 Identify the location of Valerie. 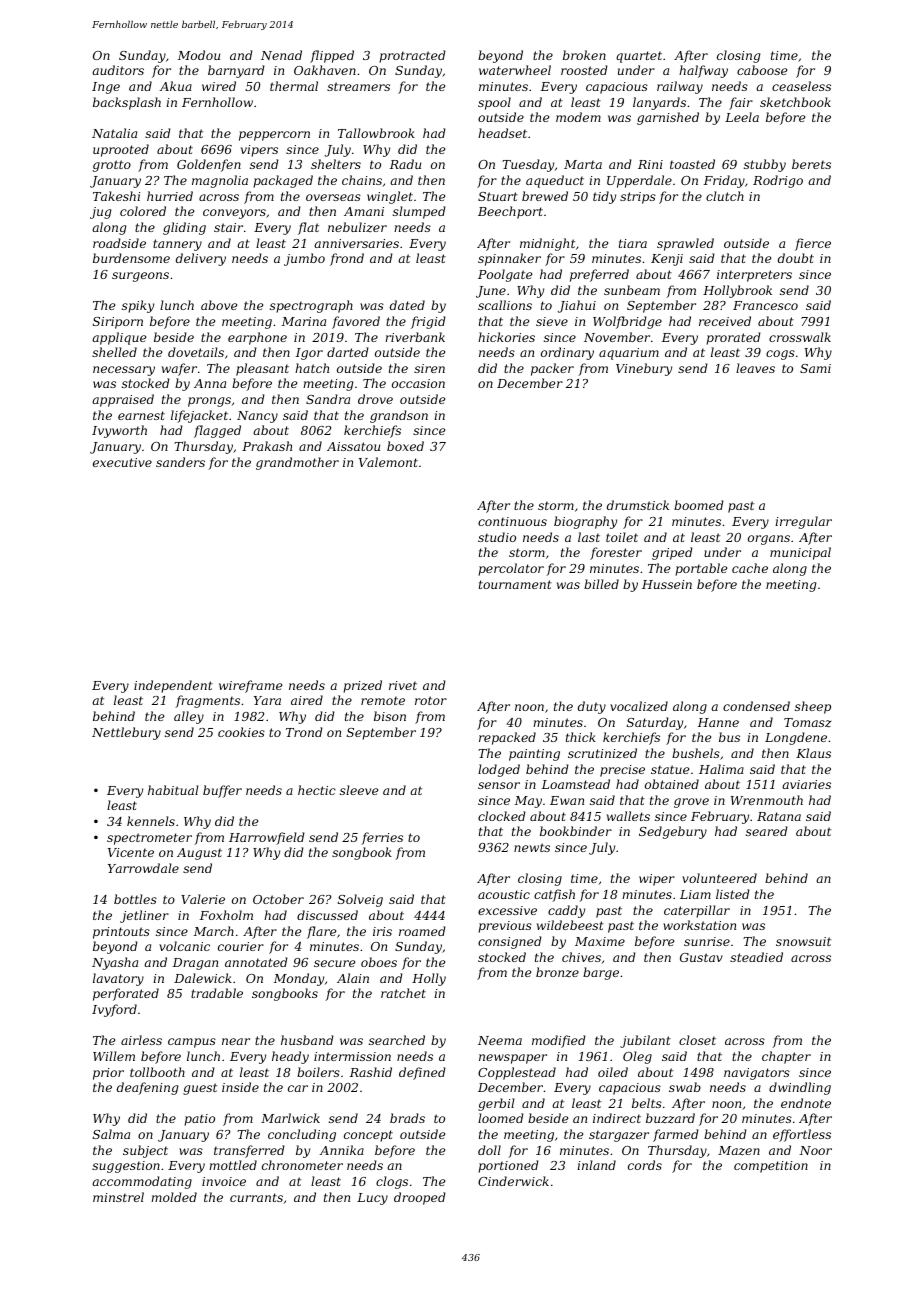
(203, 899).
